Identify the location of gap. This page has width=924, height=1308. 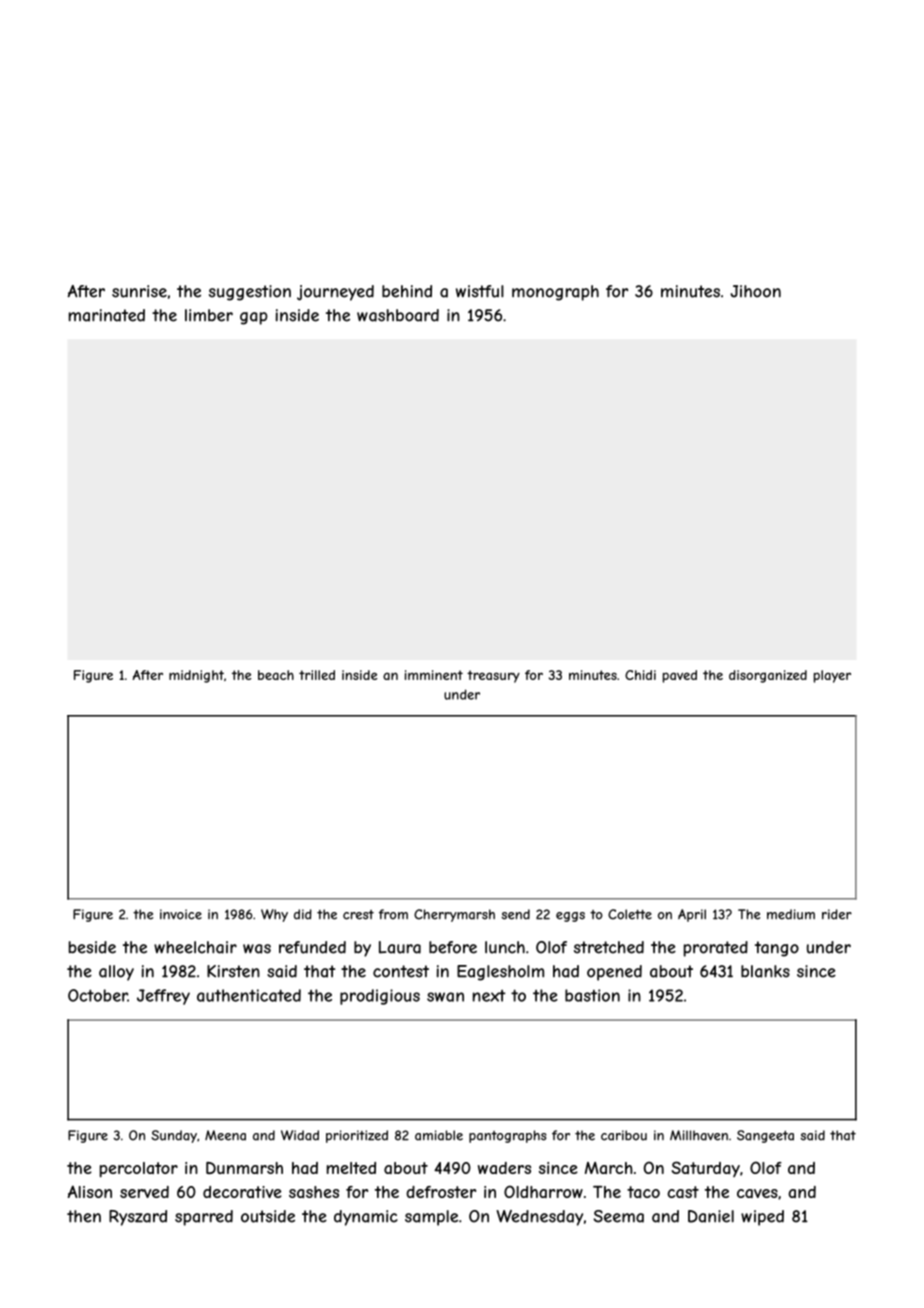
(254, 318).
